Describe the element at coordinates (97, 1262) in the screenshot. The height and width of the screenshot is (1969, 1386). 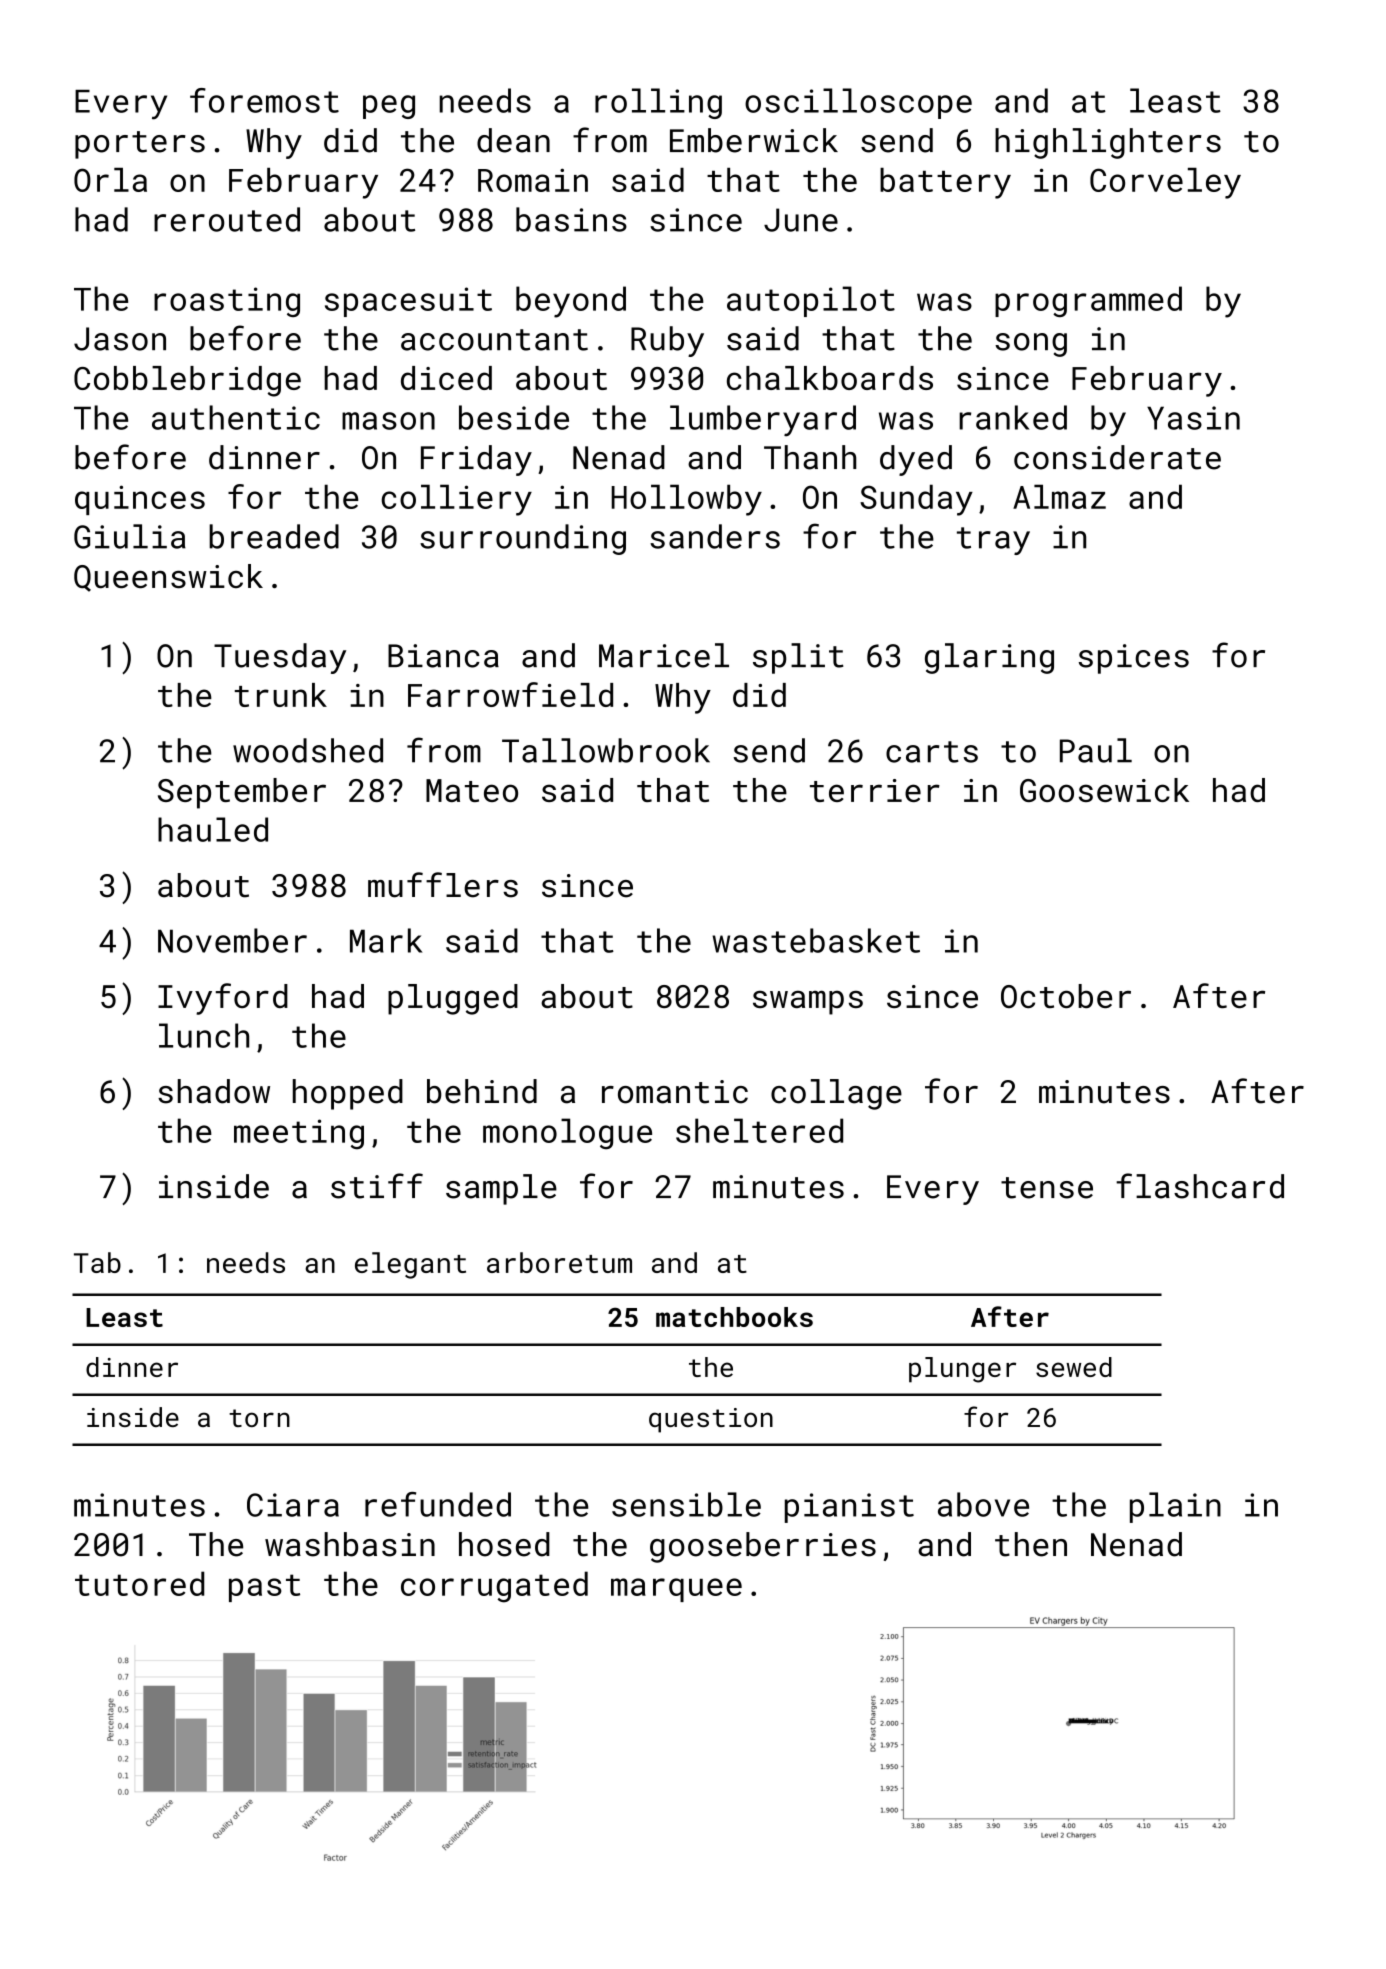
I see `Tab` at that location.
